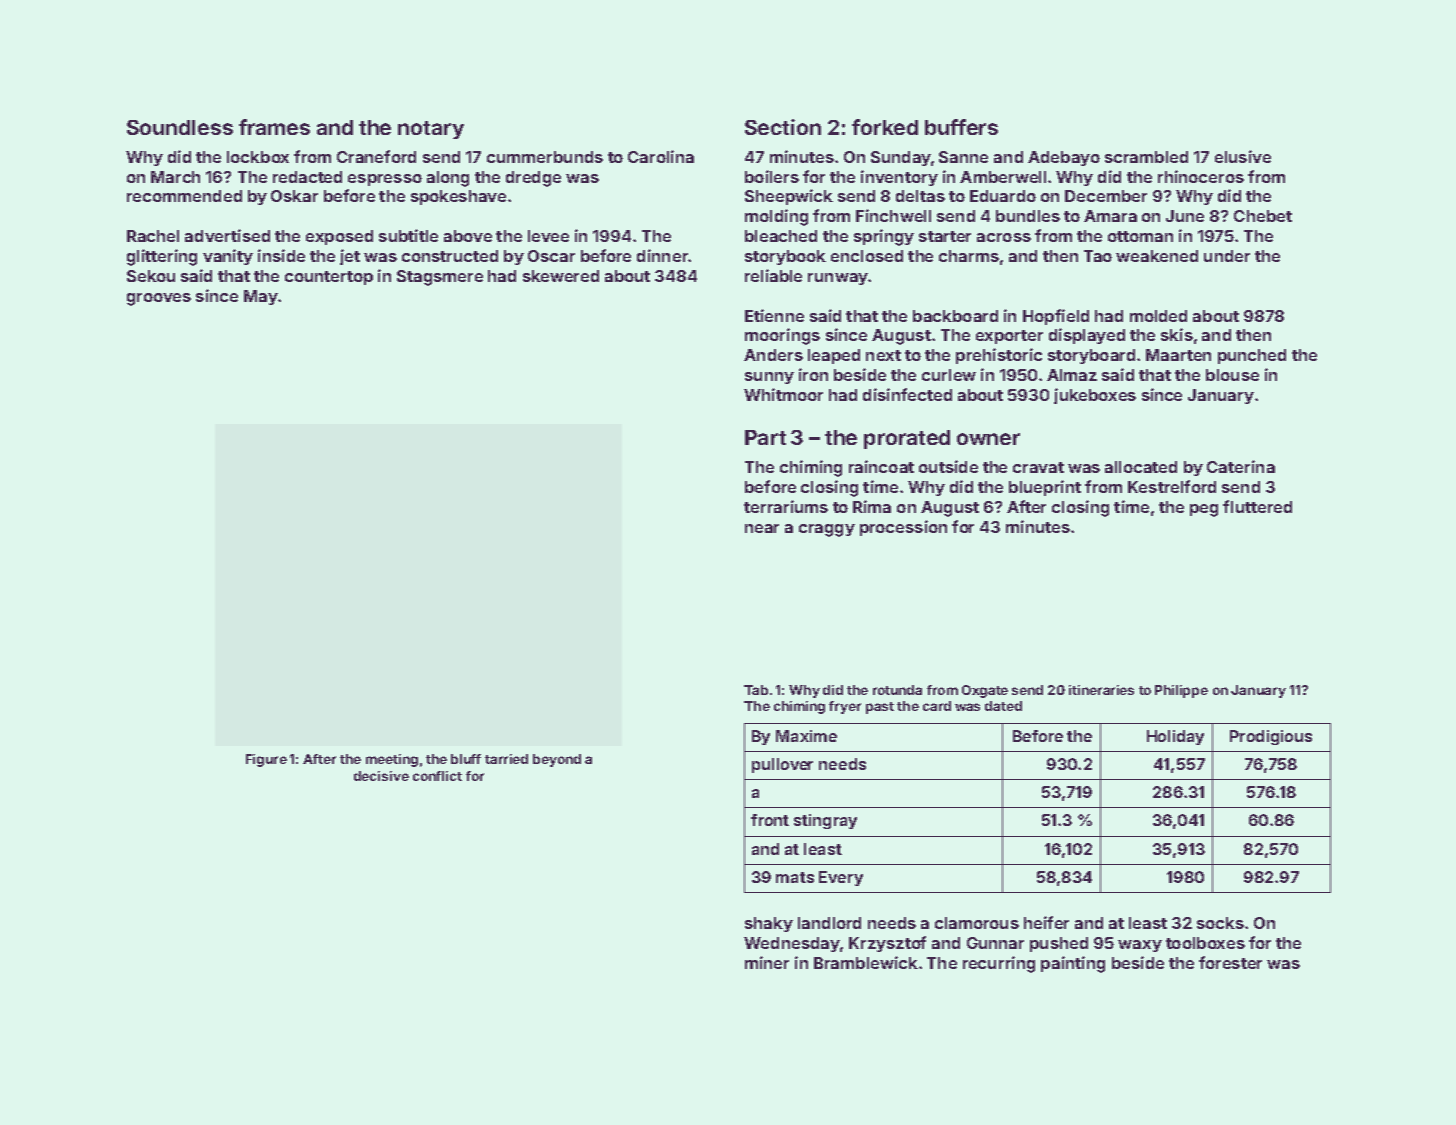 This screenshot has width=1456, height=1125. I want to click on Figure, so click(266, 760).
